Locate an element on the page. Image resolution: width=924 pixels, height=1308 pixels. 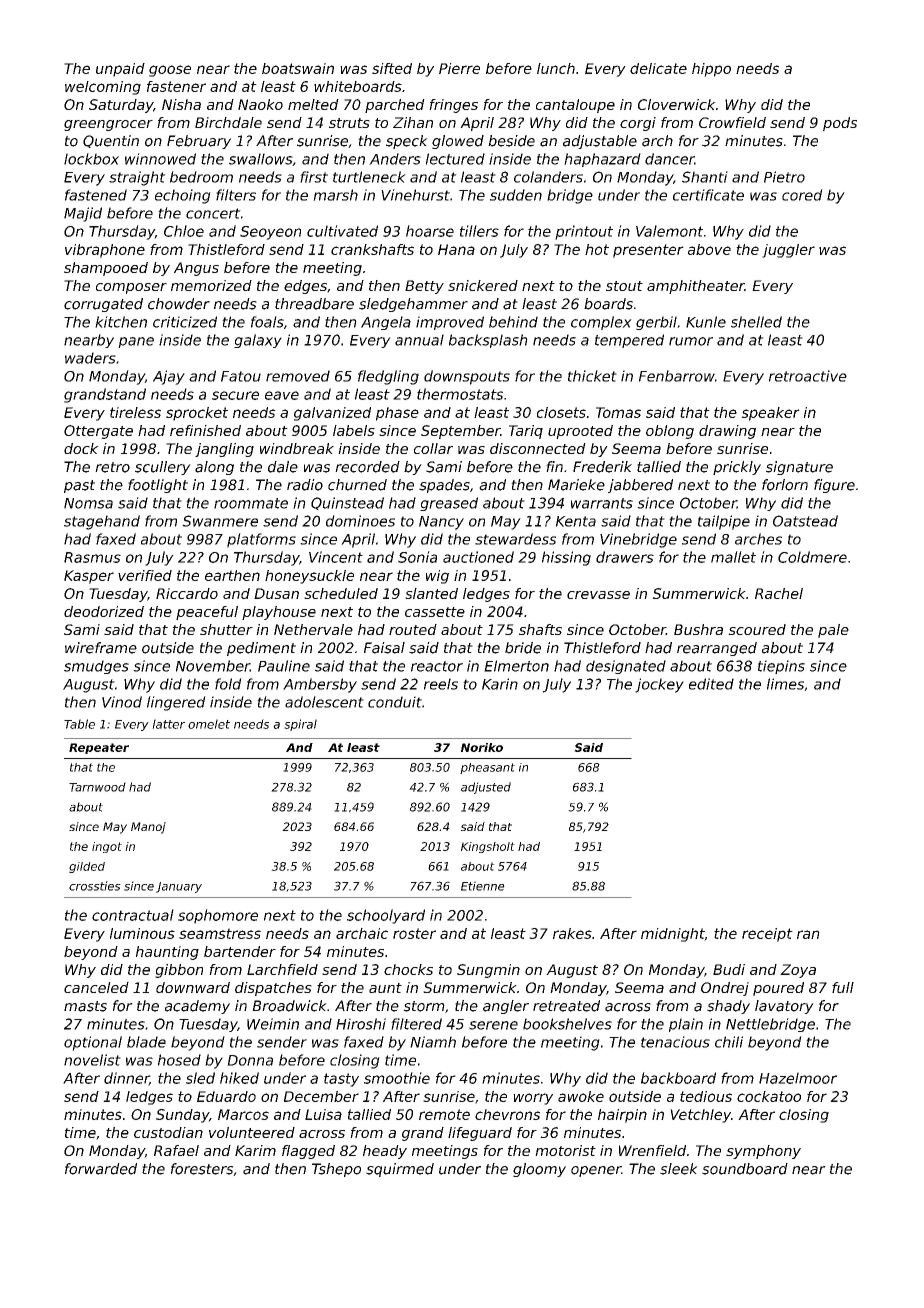
Tarnwood is located at coordinates (97, 787).
